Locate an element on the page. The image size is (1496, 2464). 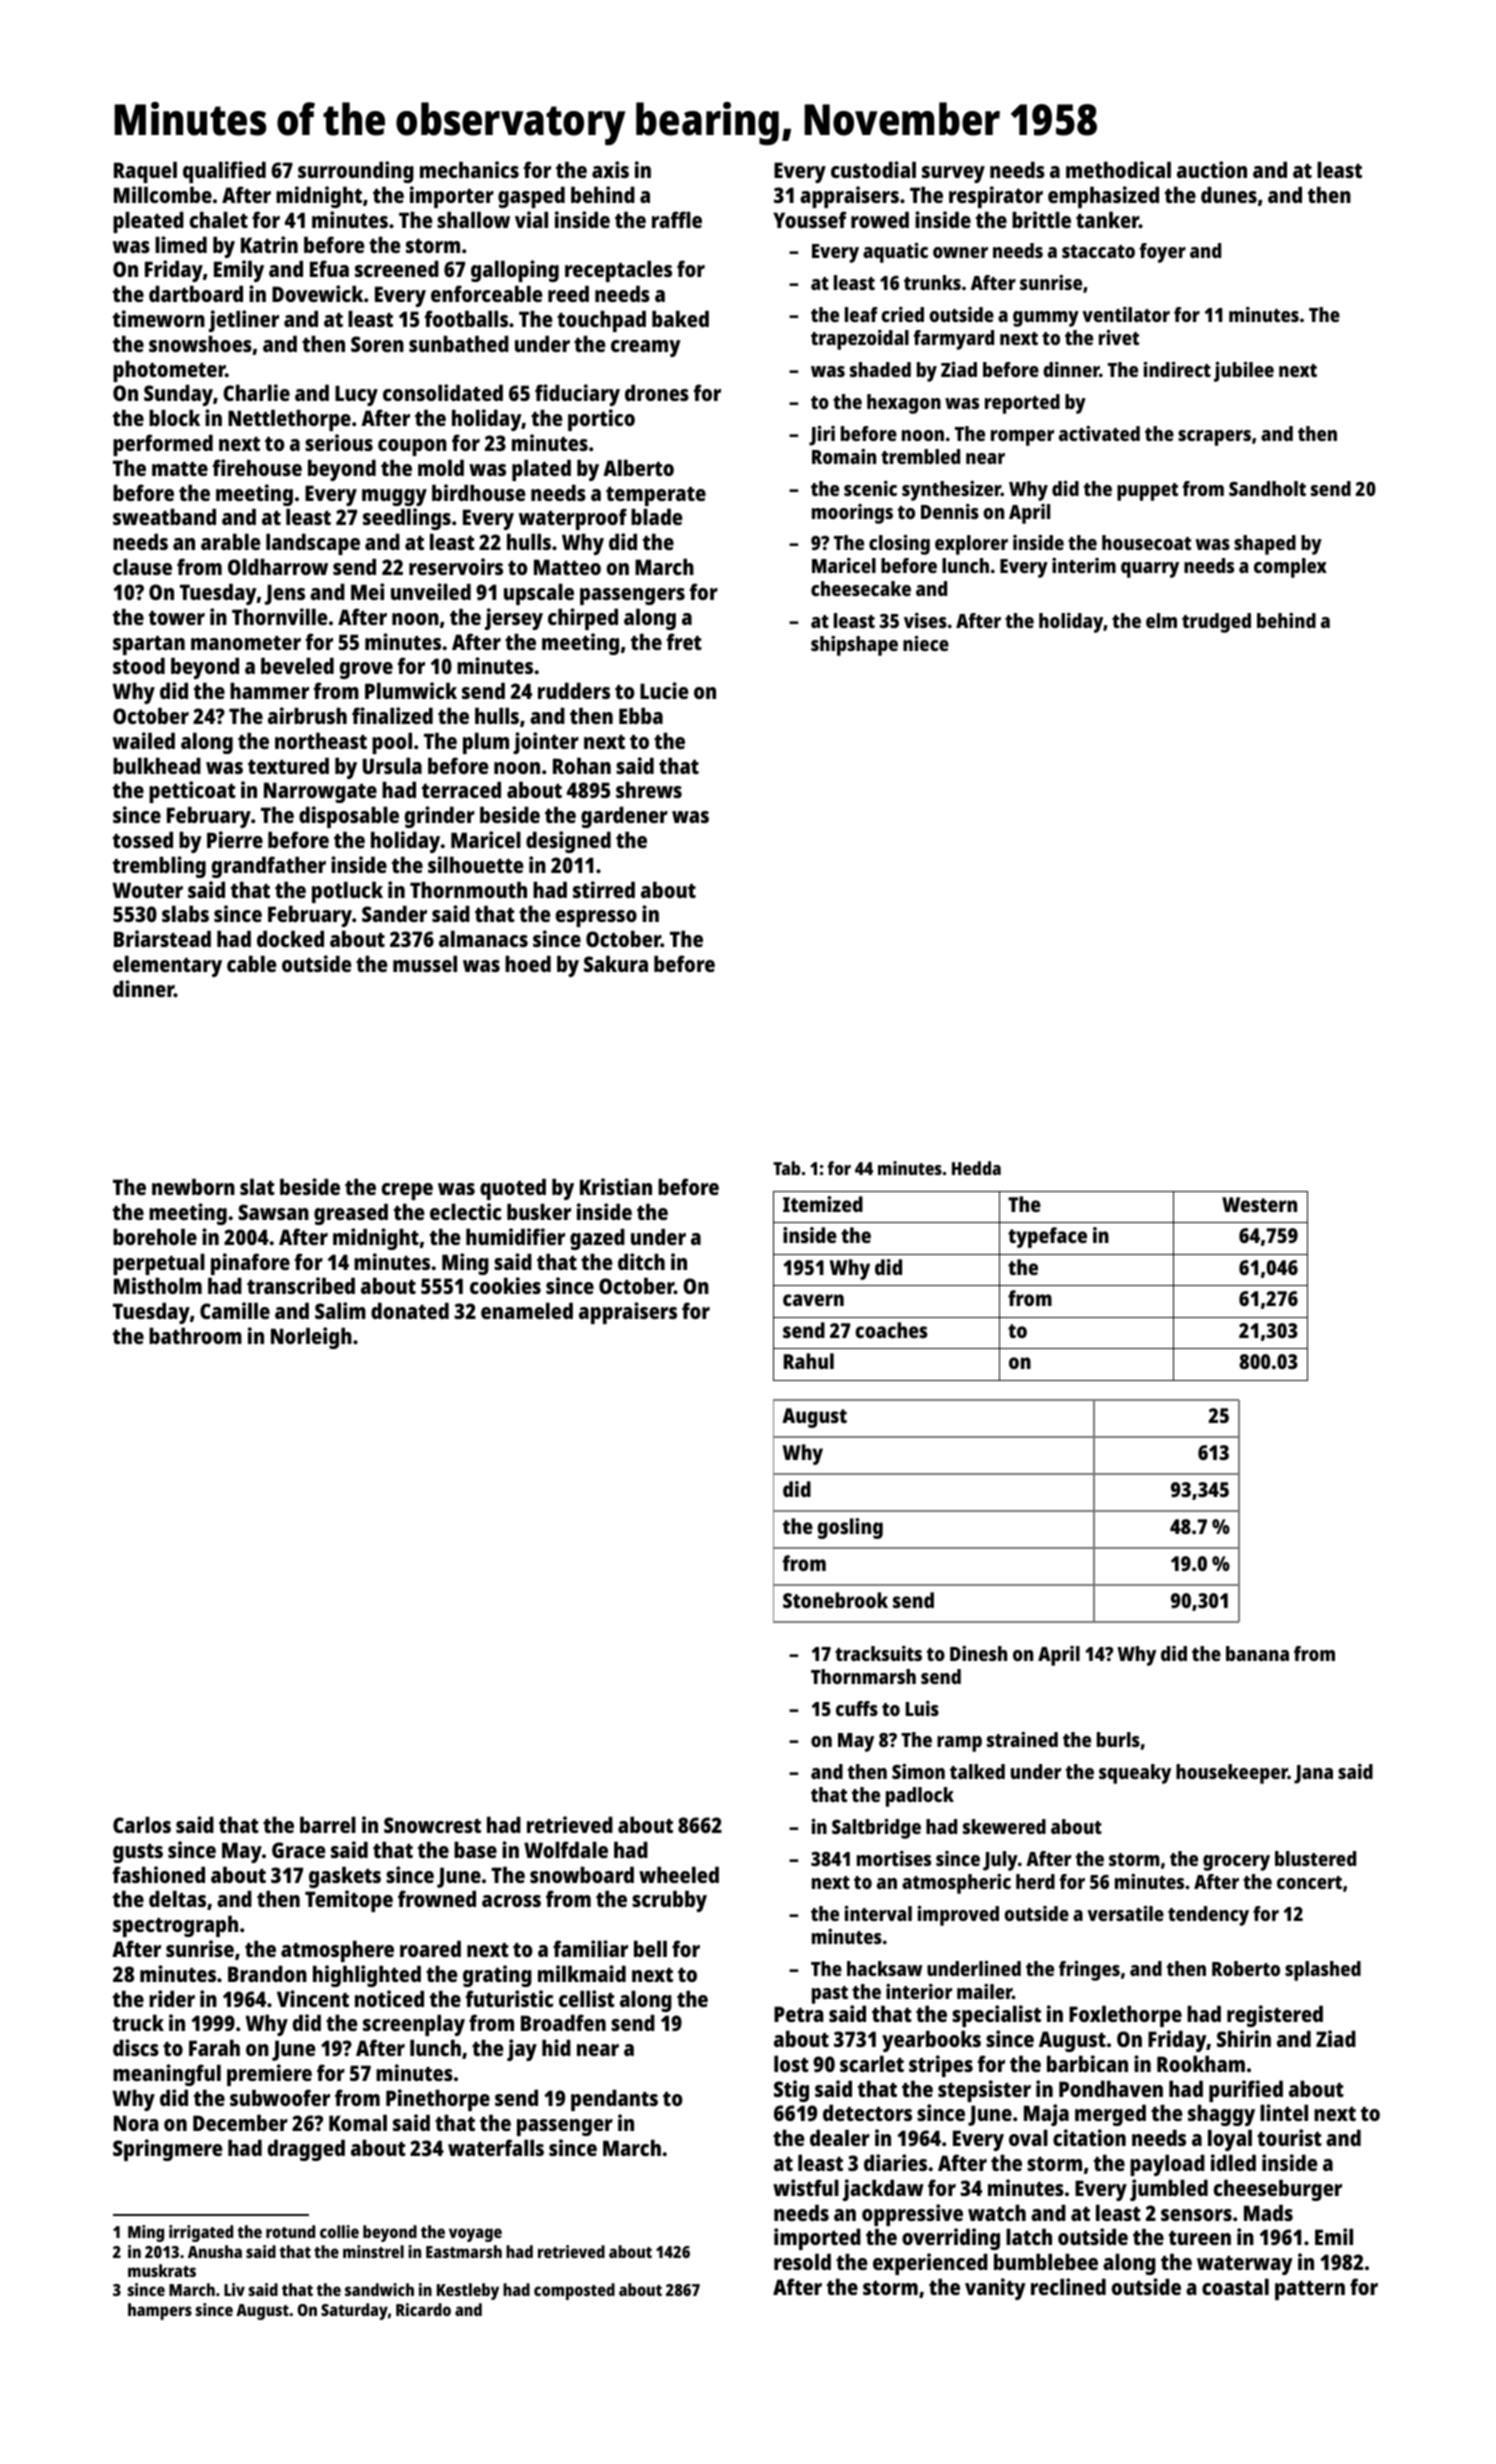
Jiri is located at coordinates (822, 436).
